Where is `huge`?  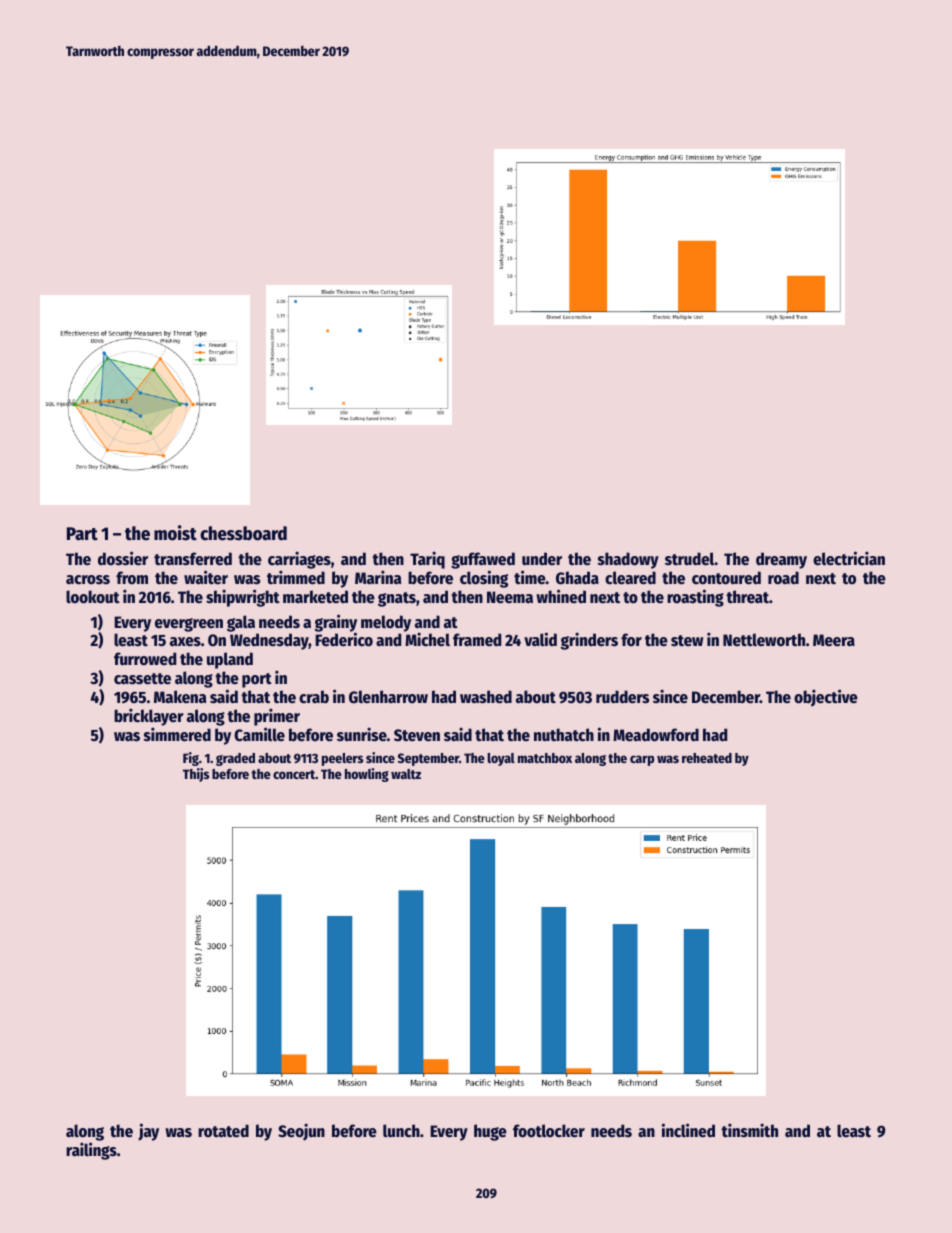 huge is located at coordinates (490, 1132).
